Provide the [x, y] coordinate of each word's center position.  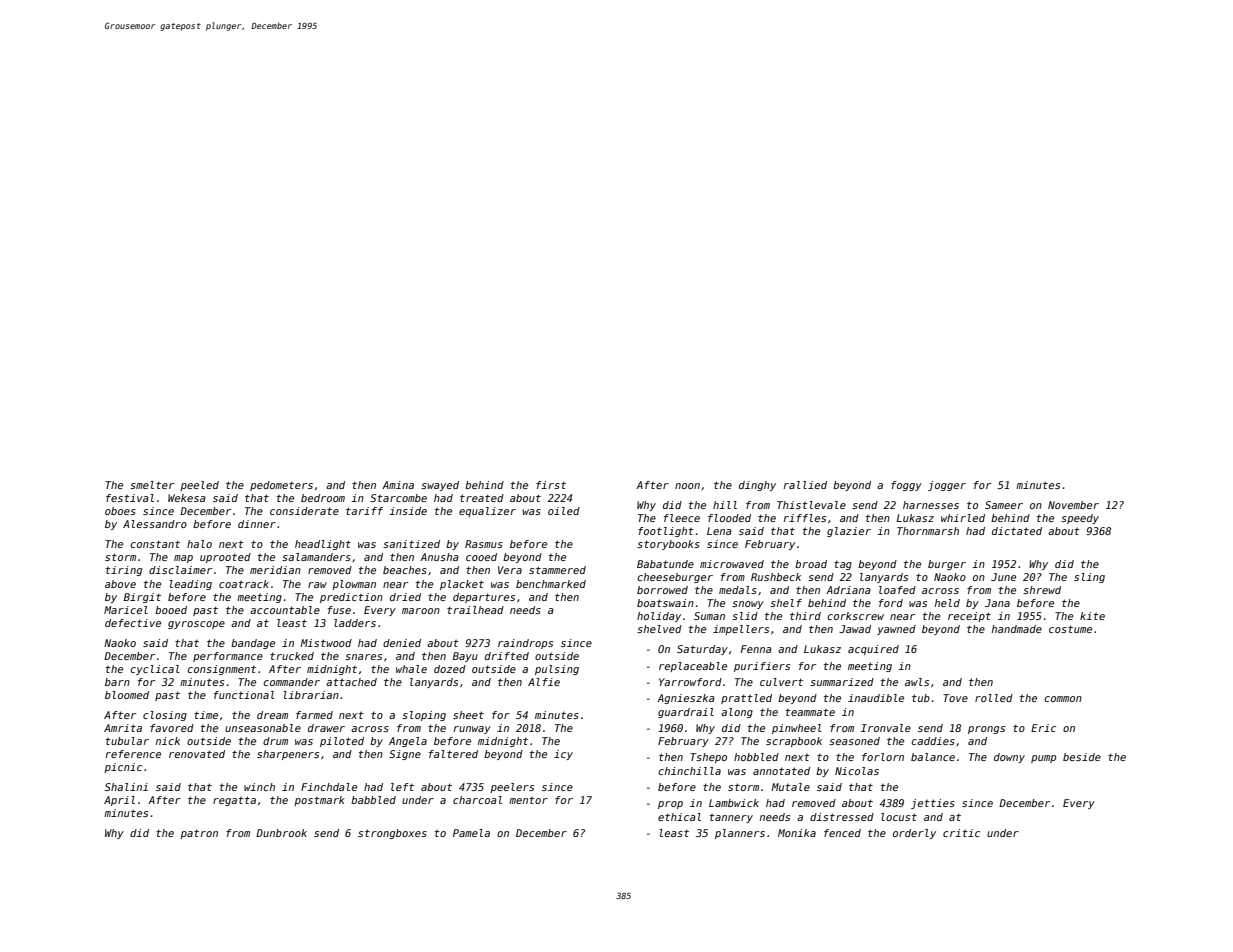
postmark [319, 801]
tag [843, 565]
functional [244, 695]
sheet [468, 715]
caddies [933, 741]
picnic [123, 768]
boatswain [665, 603]
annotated [781, 771]
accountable [285, 610]
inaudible [876, 698]
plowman [354, 585]
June [1003, 577]
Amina [398, 485]
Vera [510, 570]
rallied [805, 485]
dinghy [757, 486]
